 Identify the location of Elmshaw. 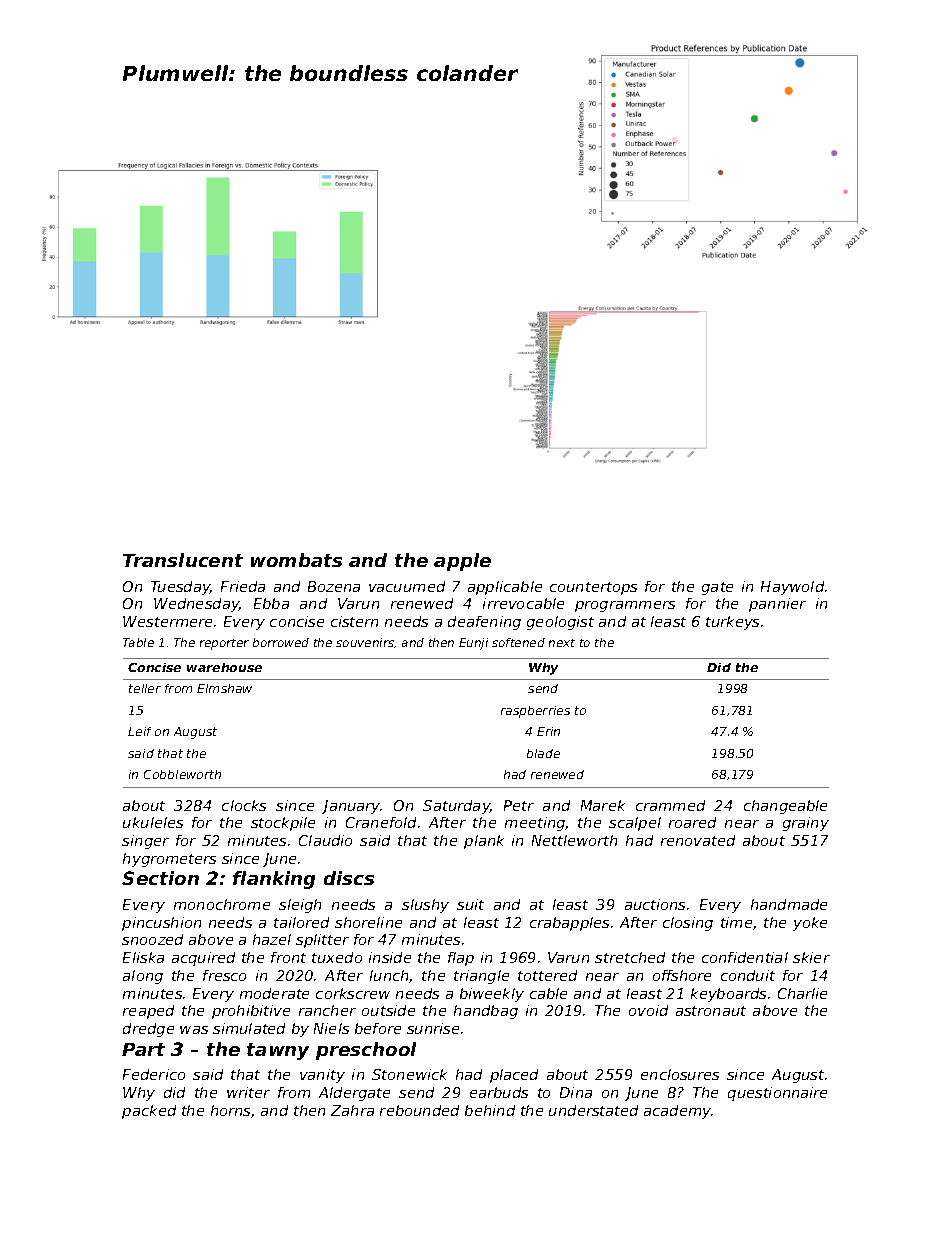
(224, 688).
